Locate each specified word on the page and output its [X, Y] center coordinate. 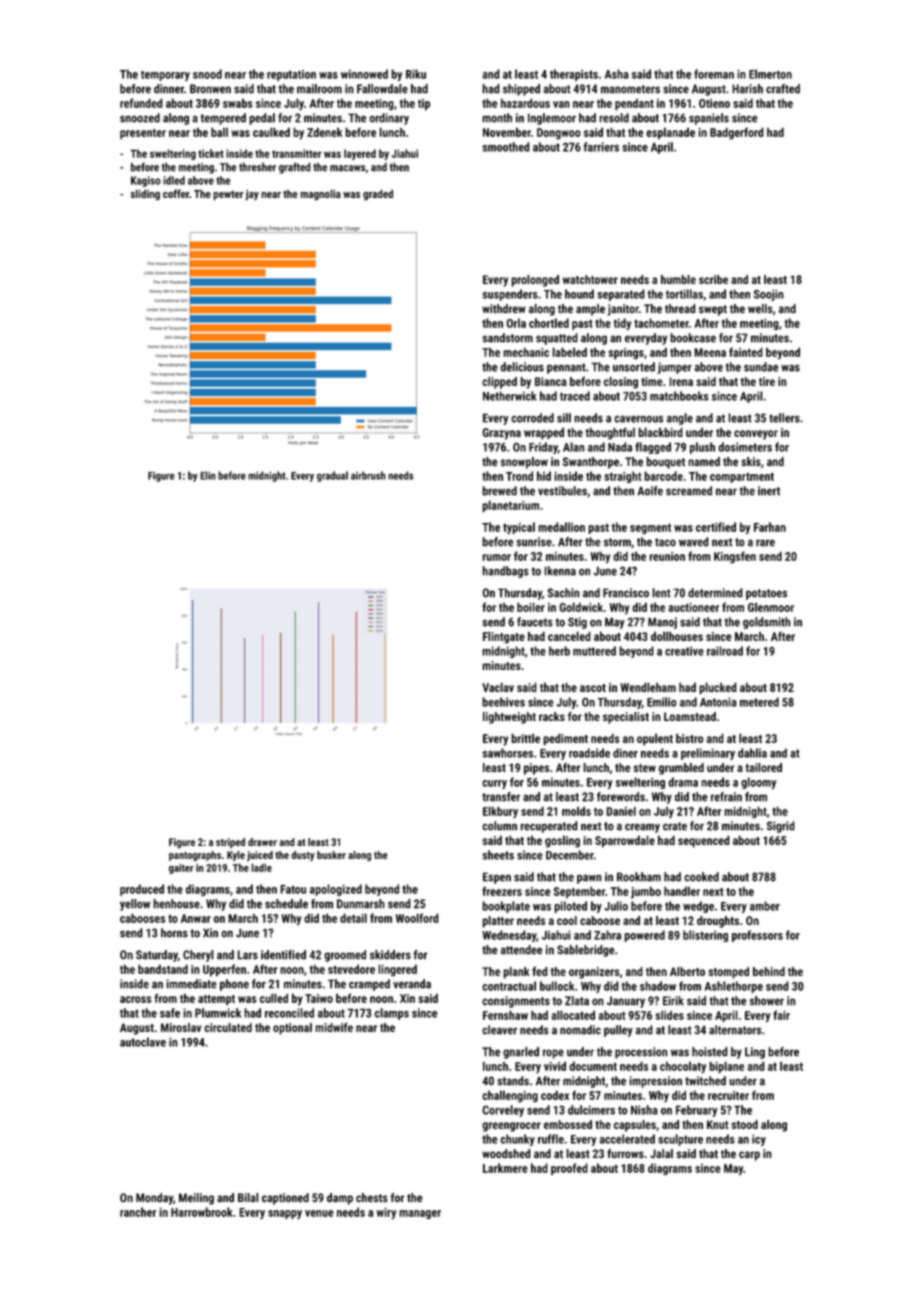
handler [682, 891]
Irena [681, 381]
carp [749, 1156]
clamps [392, 1014]
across [135, 999]
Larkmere [505, 1168]
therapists [574, 75]
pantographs [195, 856]
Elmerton [770, 74]
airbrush [368, 475]
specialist [626, 718]
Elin [208, 475]
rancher [138, 1212]
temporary [165, 75]
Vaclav [498, 687]
